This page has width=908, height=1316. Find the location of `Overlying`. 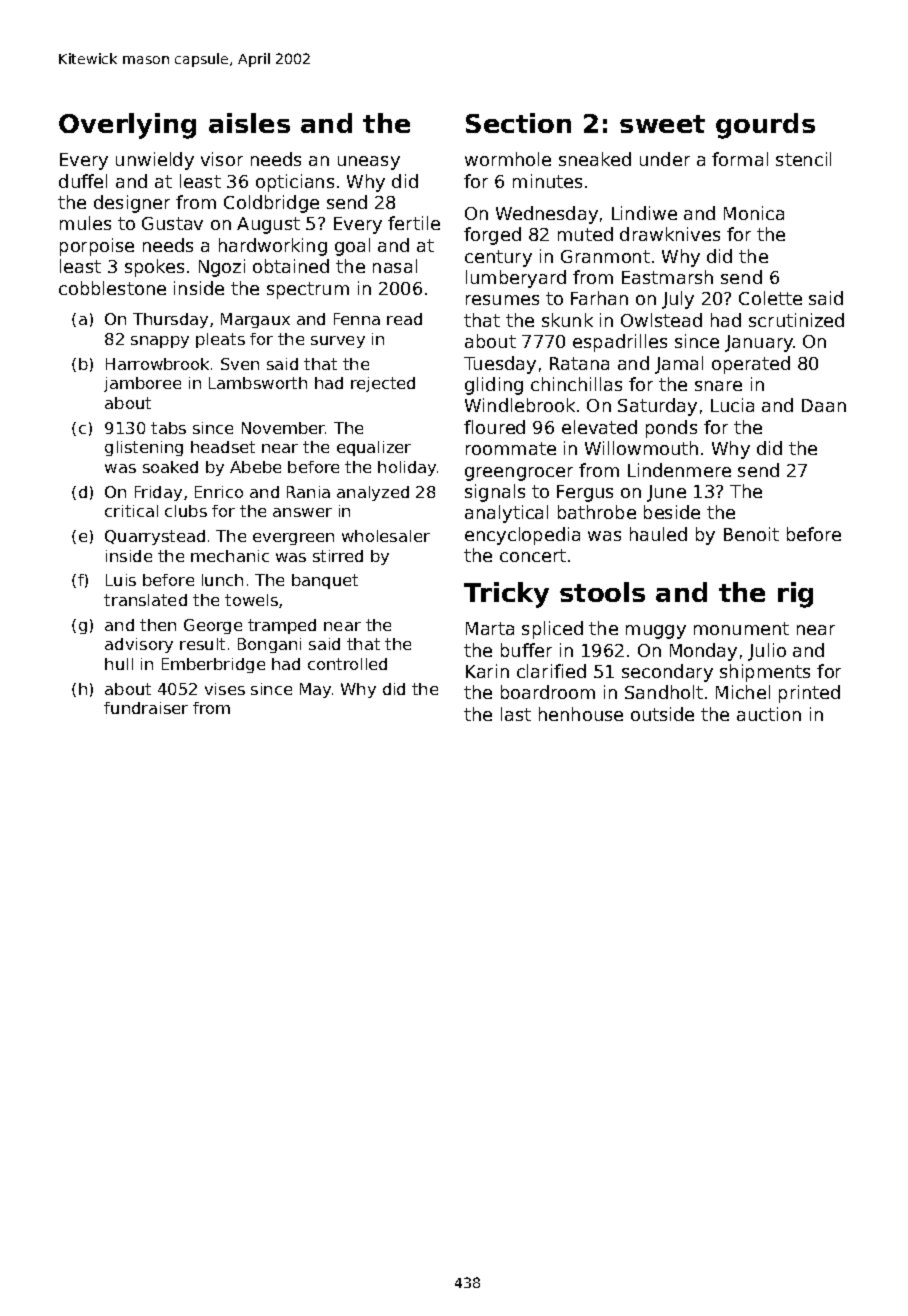

Overlying is located at coordinates (127, 126).
